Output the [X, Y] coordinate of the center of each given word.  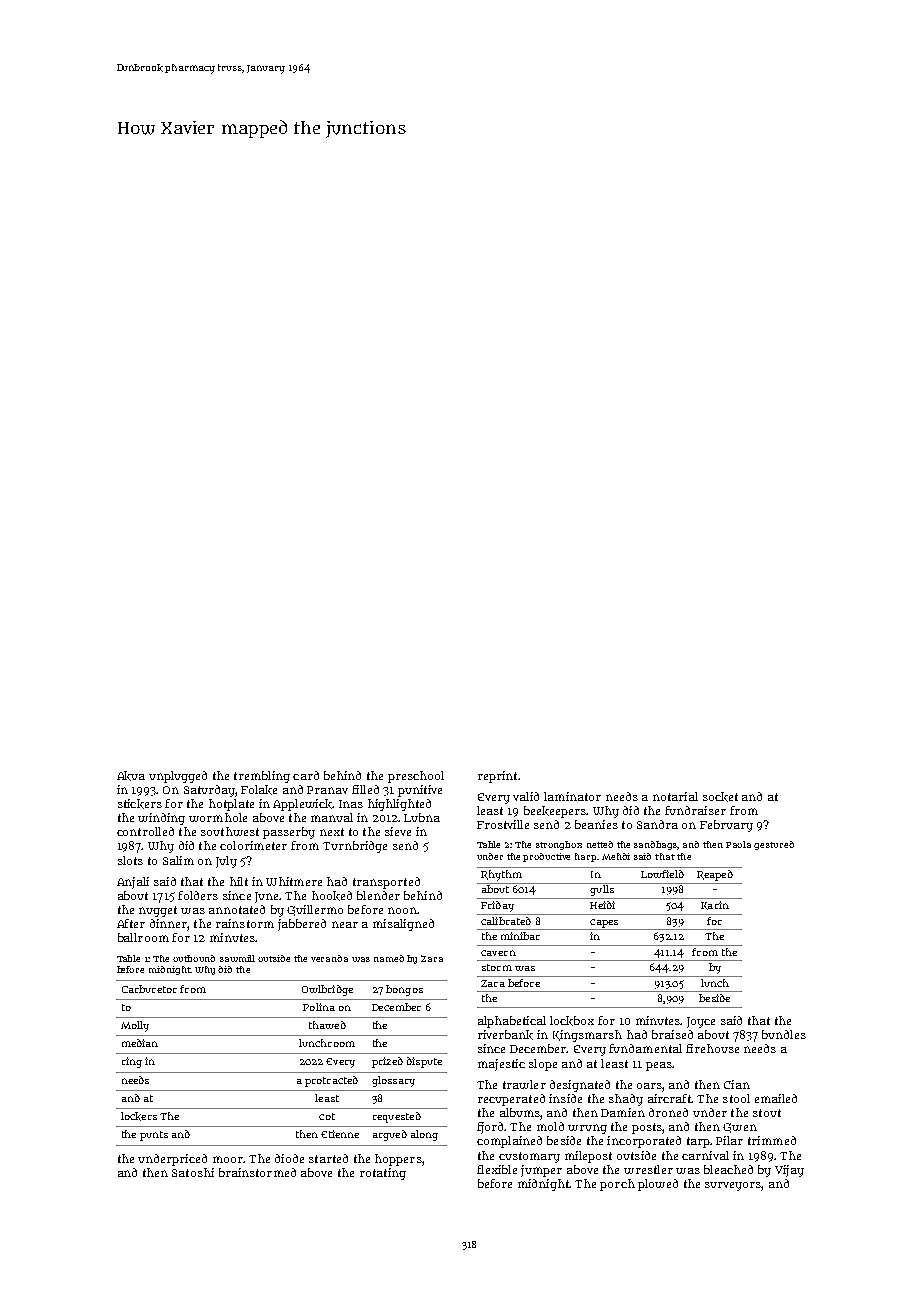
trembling [262, 777]
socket [720, 797]
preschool [416, 777]
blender [378, 895]
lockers [139, 1116]
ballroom [143, 937]
